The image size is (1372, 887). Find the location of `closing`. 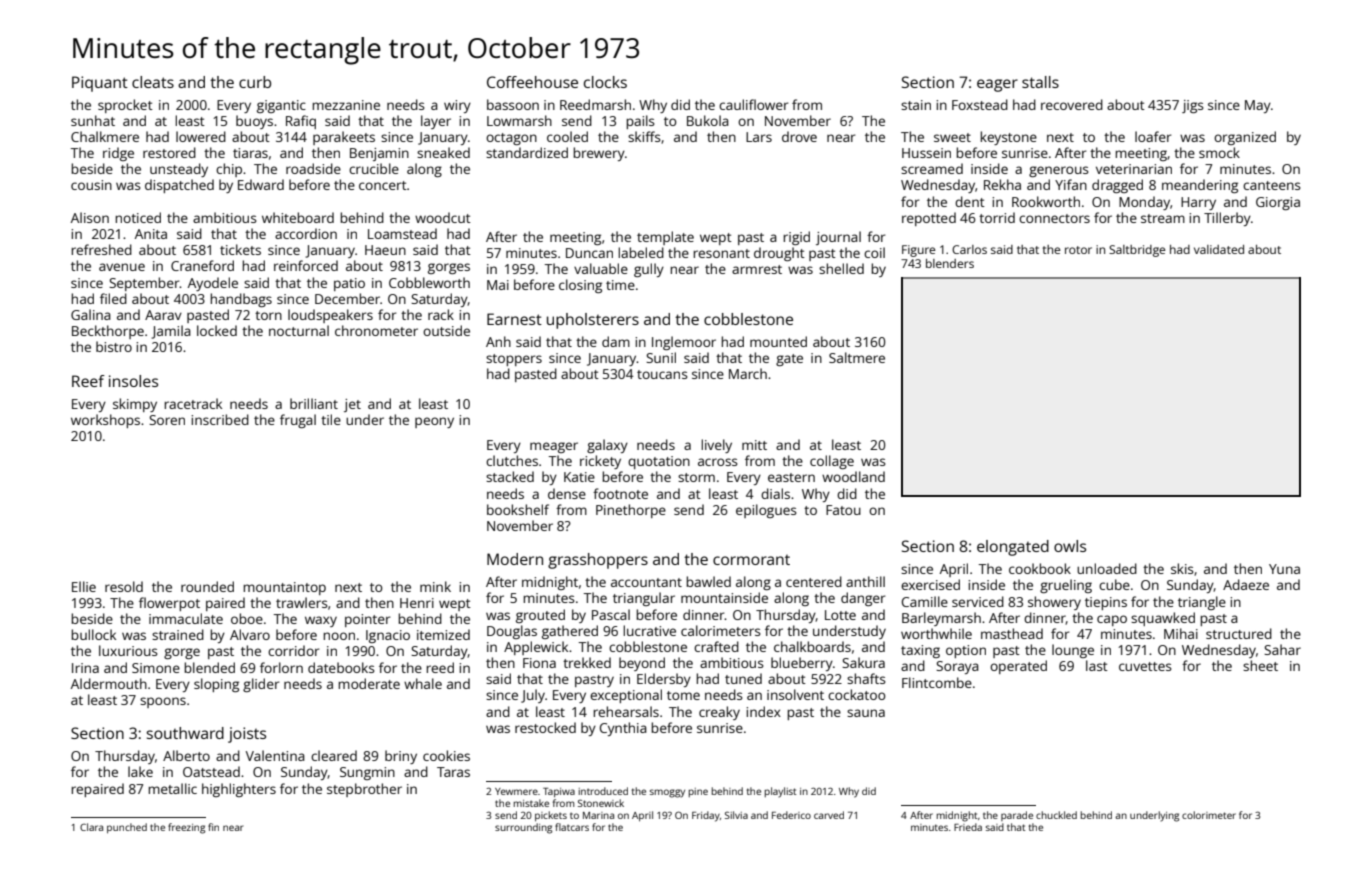

closing is located at coordinates (580, 286).
